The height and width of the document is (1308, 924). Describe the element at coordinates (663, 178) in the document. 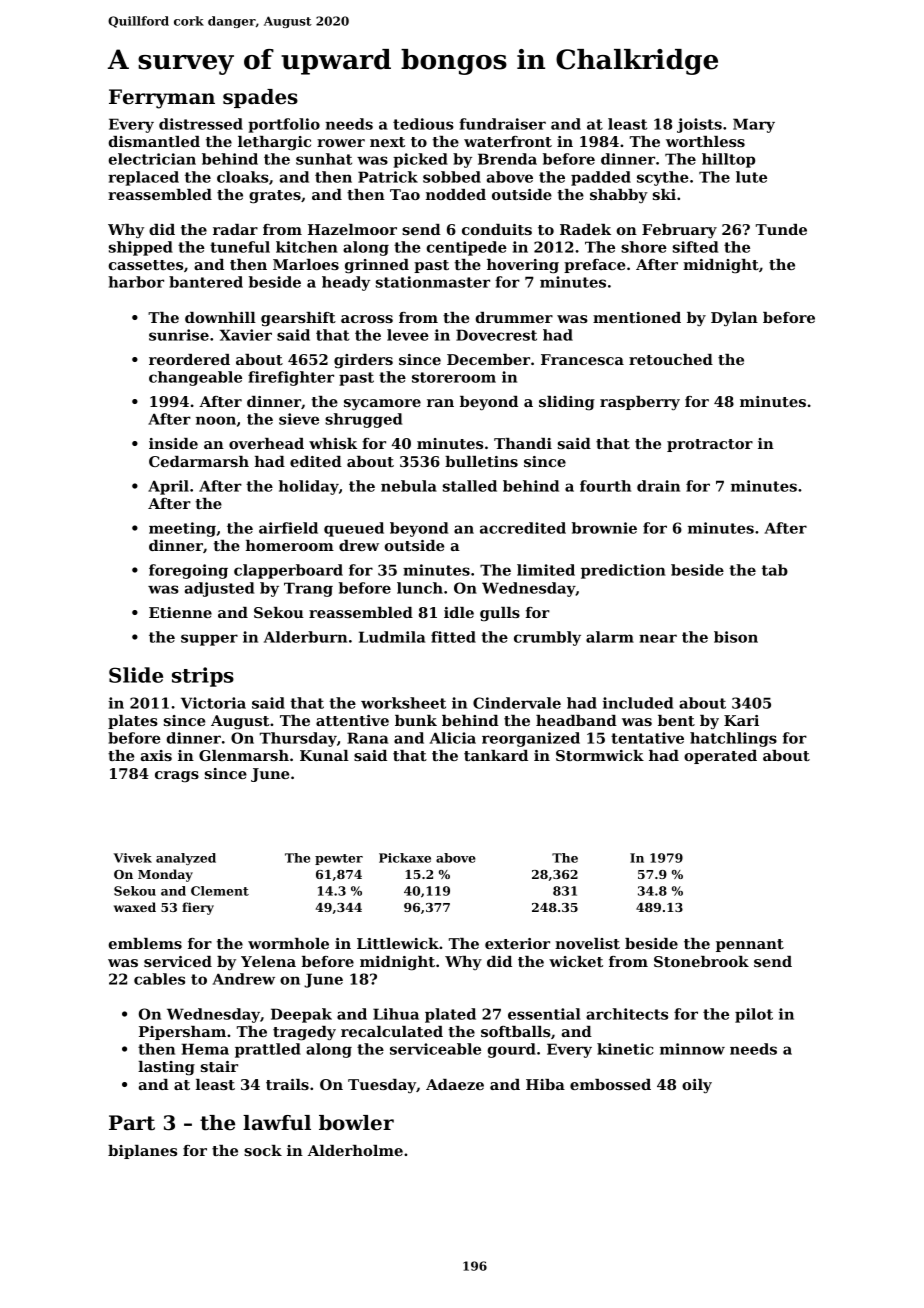

I see `scythe` at that location.
